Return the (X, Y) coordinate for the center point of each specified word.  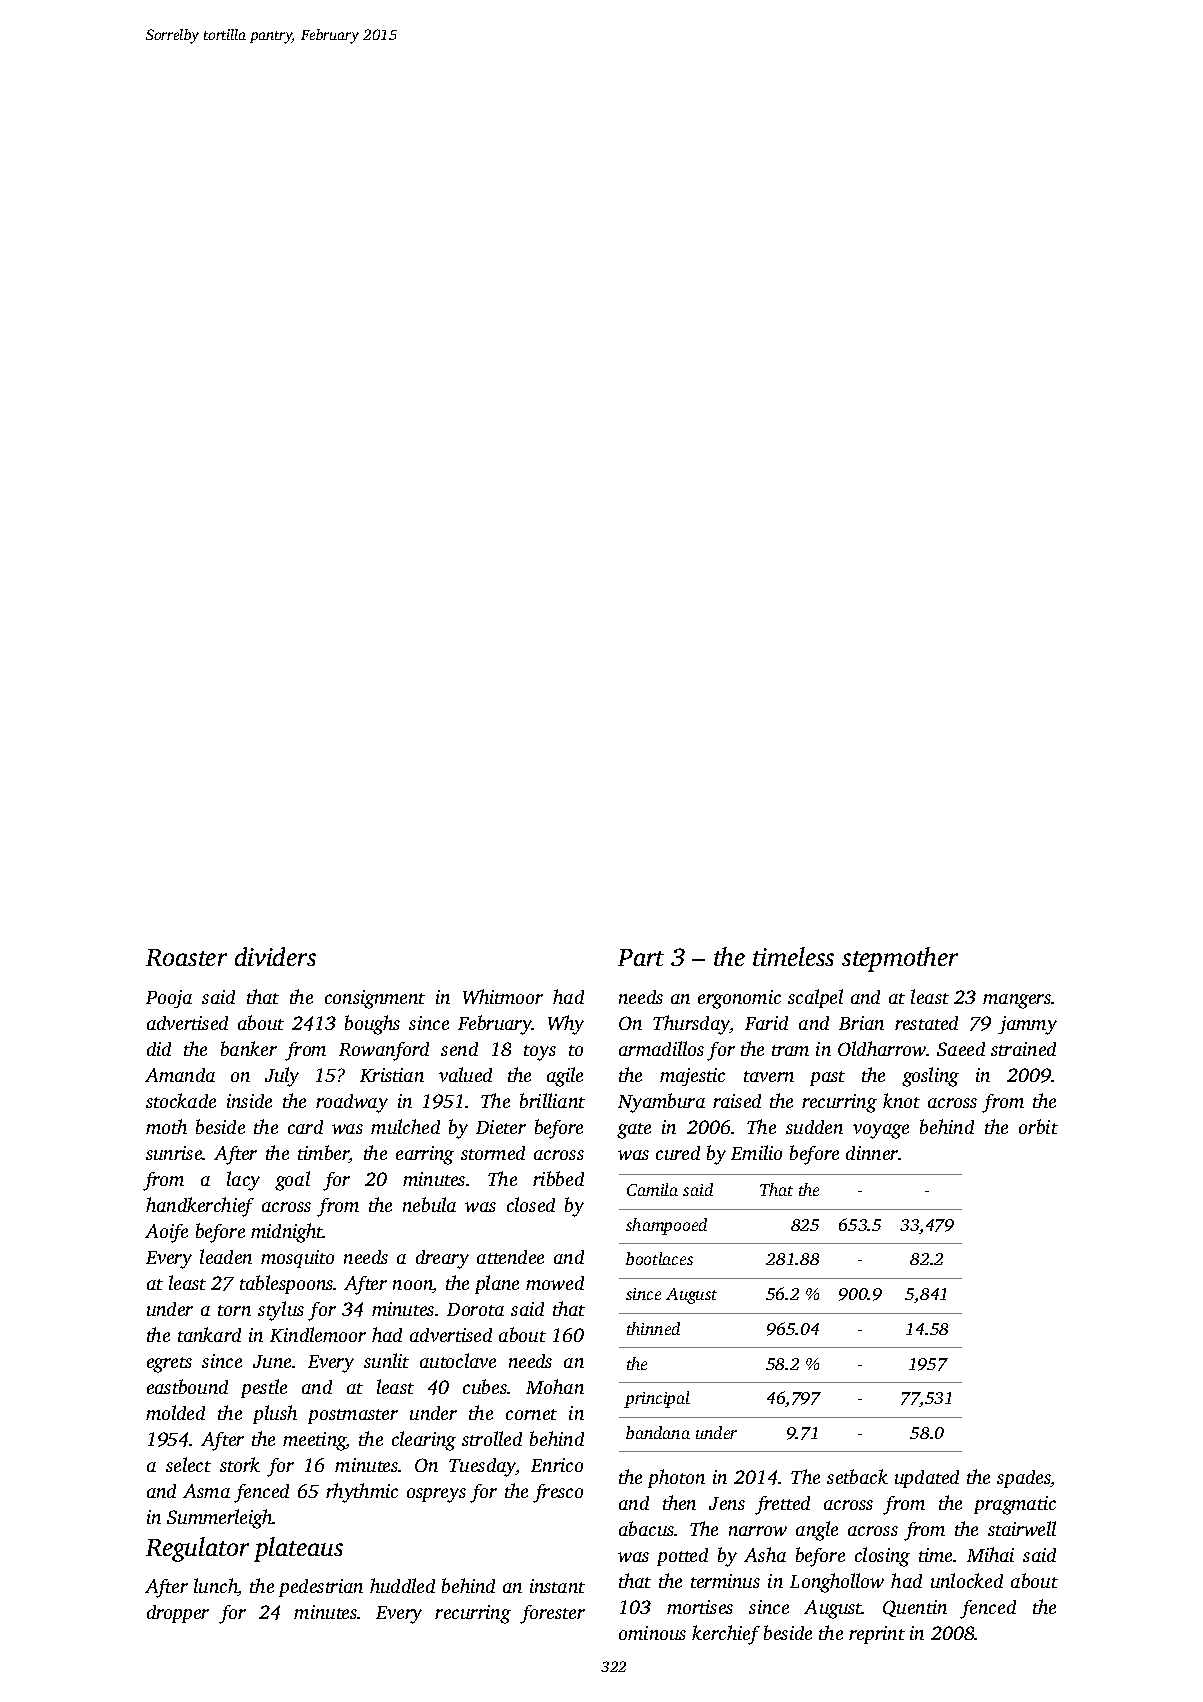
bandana (658, 1432)
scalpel (815, 998)
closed (531, 1204)
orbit (1038, 1126)
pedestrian (321, 1588)
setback (857, 1476)
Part (641, 957)
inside (249, 1101)
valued (465, 1074)
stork (240, 1464)
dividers (275, 956)
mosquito (297, 1259)
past (827, 1078)
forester (552, 1614)
